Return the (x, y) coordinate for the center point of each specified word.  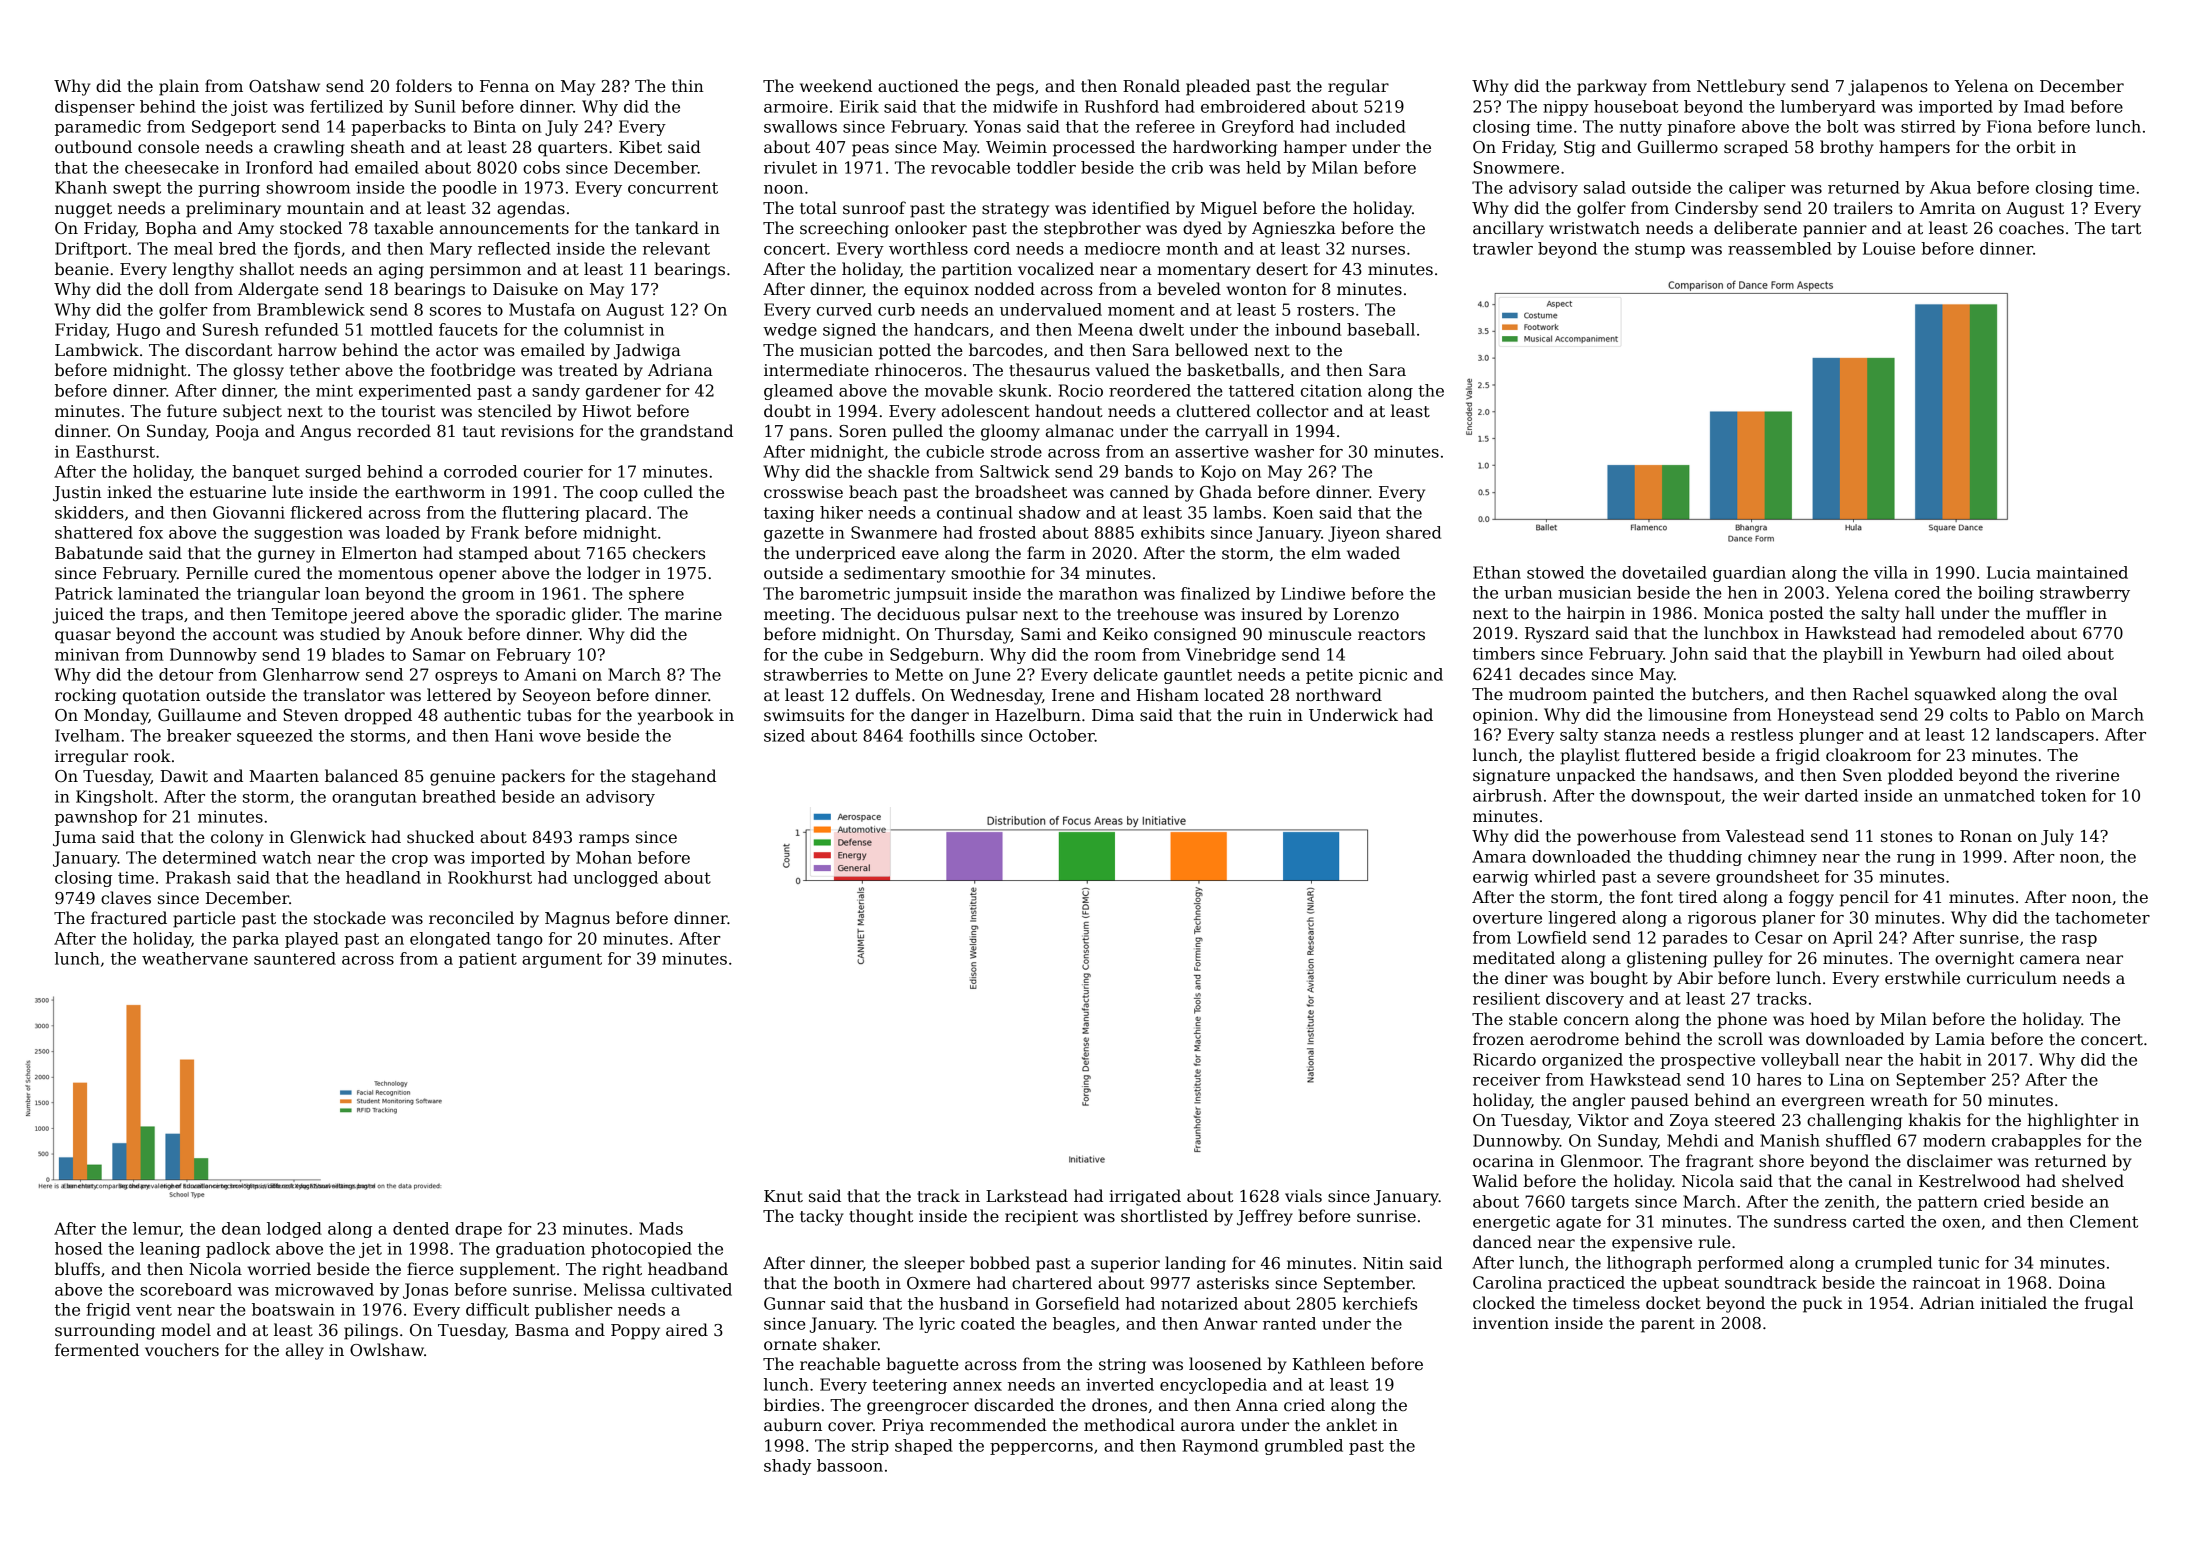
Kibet (640, 146)
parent (1668, 1325)
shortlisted (1164, 1216)
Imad (2044, 106)
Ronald (1151, 85)
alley (305, 1351)
